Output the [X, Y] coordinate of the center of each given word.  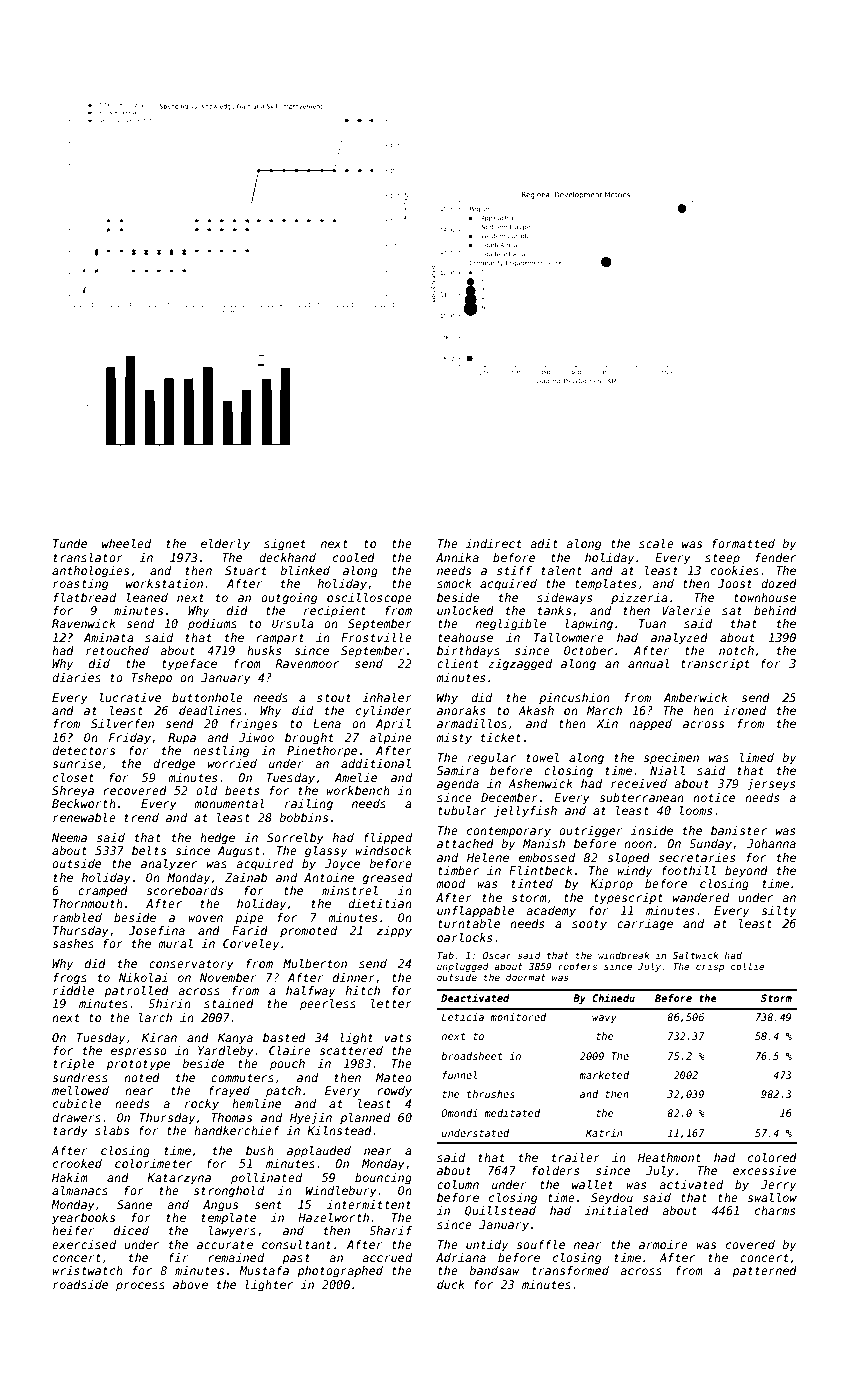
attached [465, 843]
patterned [764, 1272]
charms [775, 1210]
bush [260, 1150]
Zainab [246, 877]
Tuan [652, 623]
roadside [80, 1284]
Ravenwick [84, 623]
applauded [319, 1152]
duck [451, 1284]
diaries [76, 677]
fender [776, 557]
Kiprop [611, 885]
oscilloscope [369, 599]
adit [544, 543]
